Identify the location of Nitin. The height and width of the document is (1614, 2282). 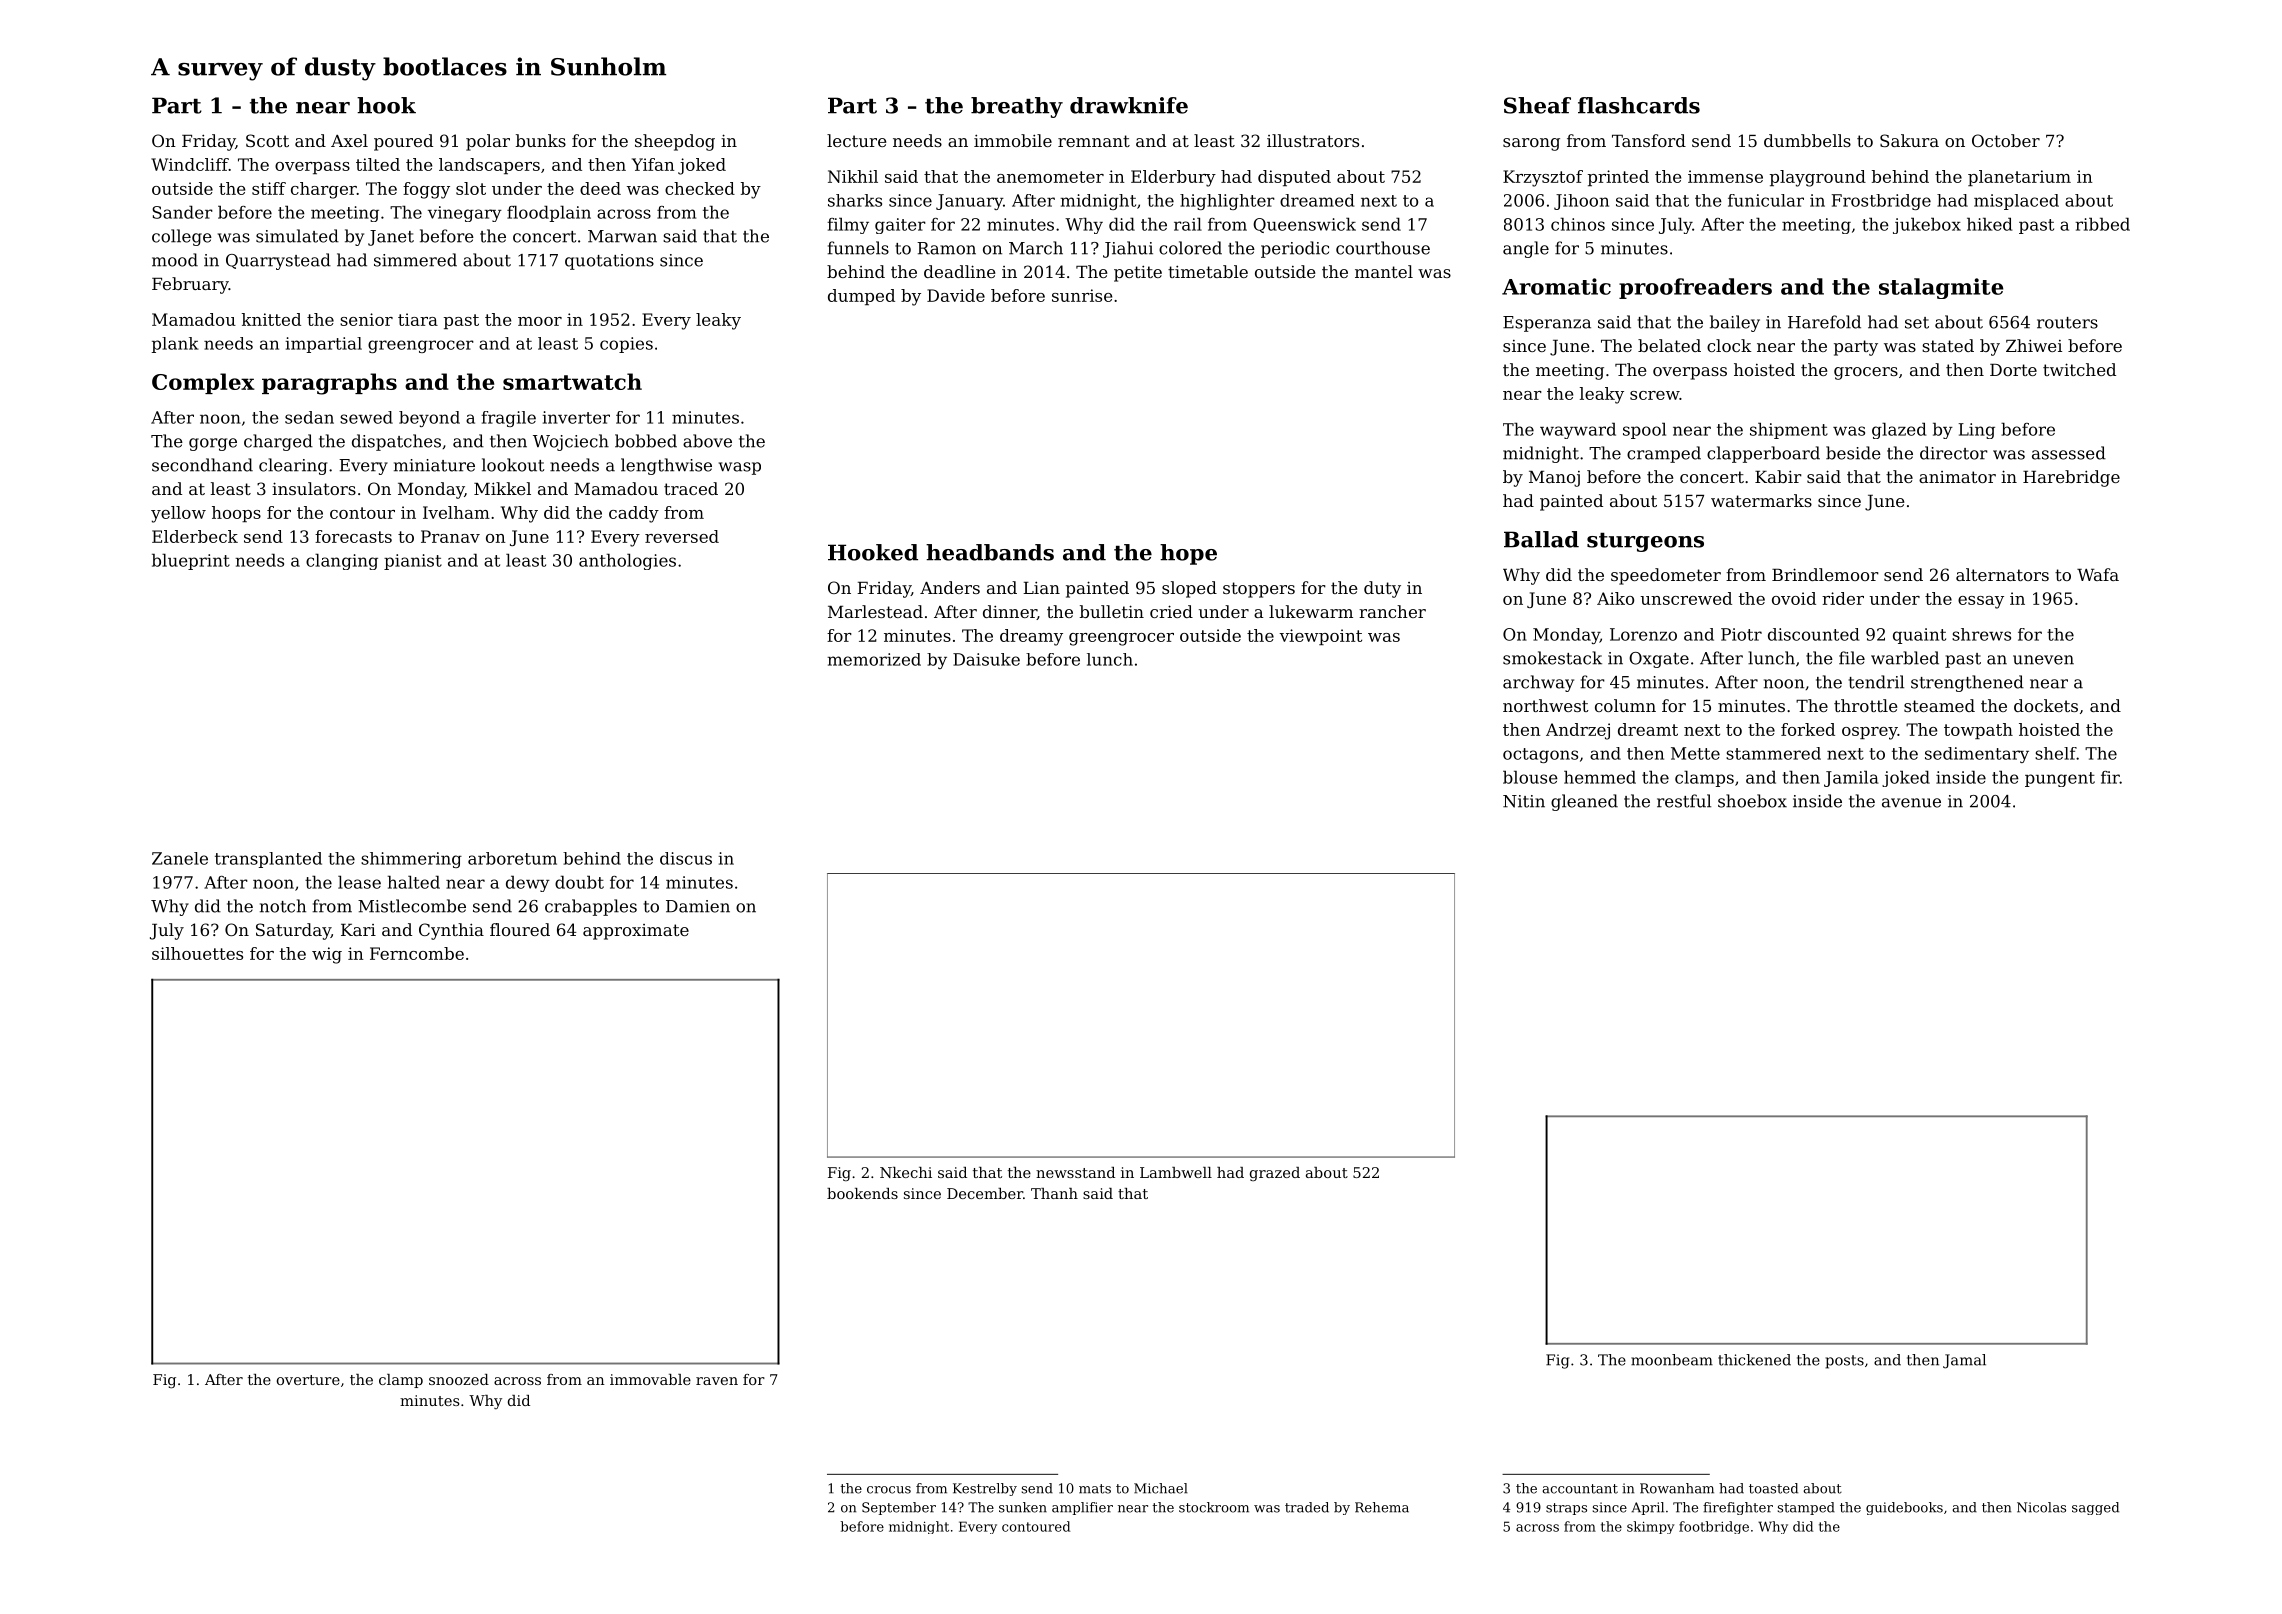
(1524, 801).
